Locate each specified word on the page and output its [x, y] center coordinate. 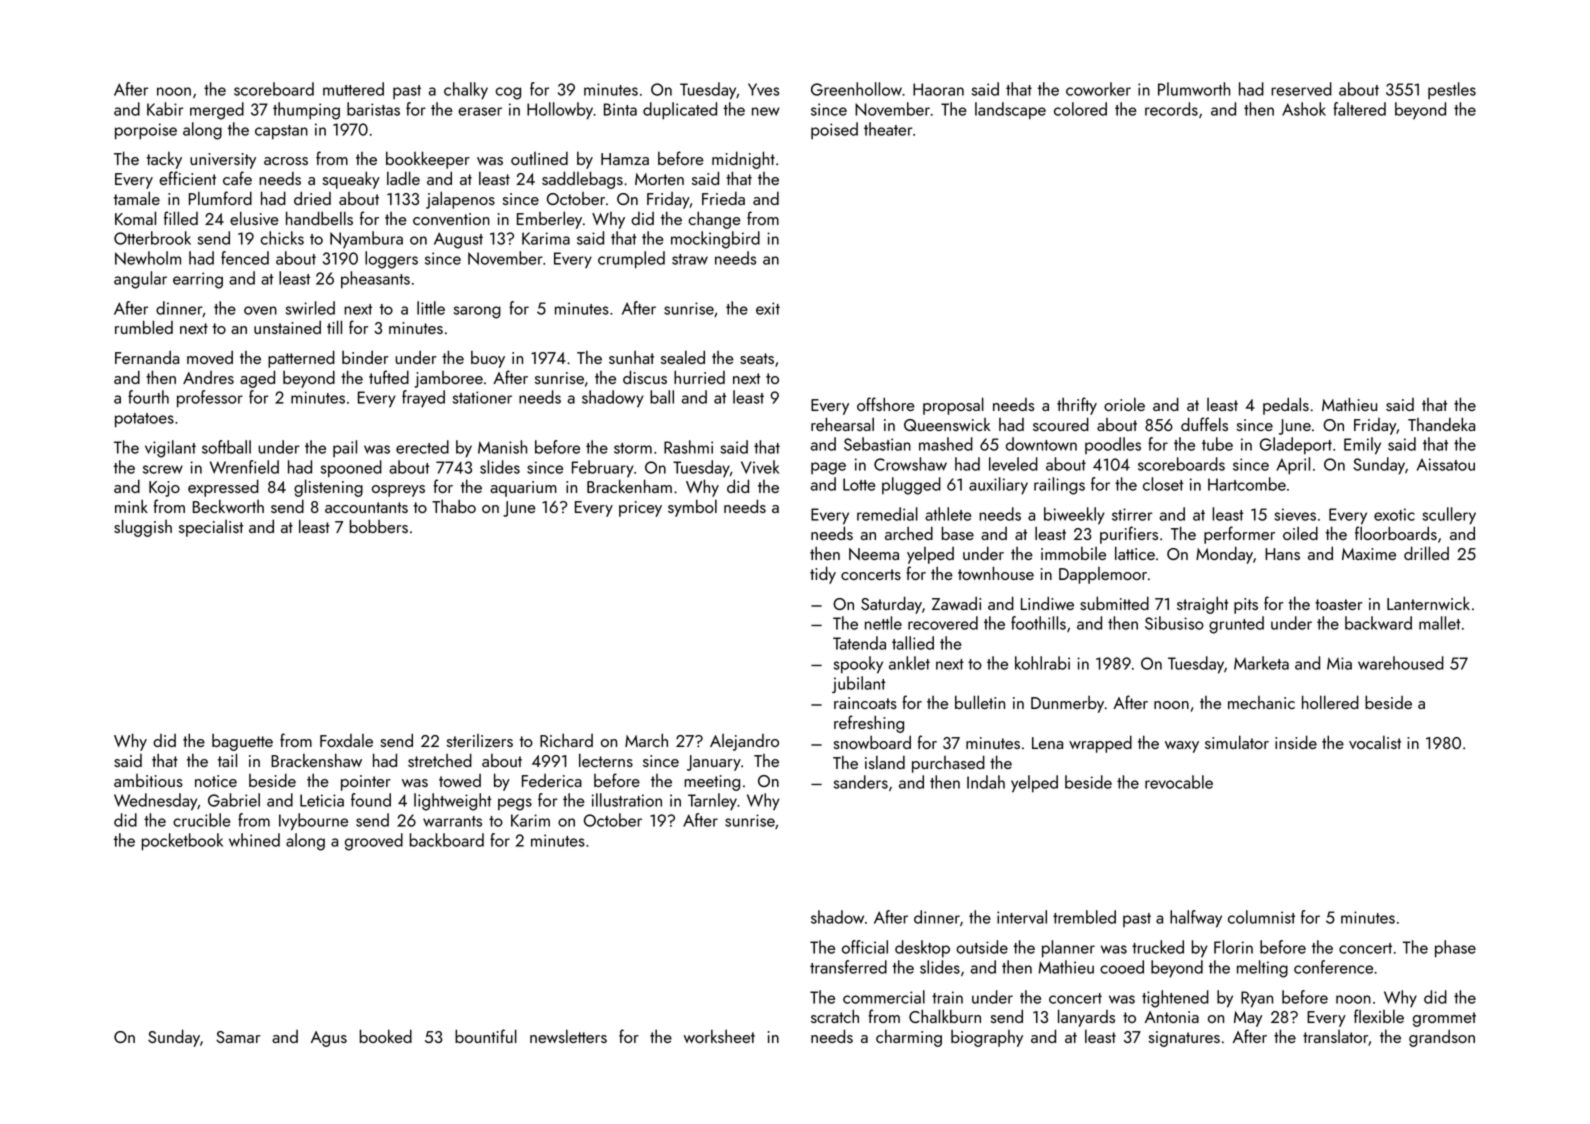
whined [254, 840]
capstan [281, 132]
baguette [242, 742]
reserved [1301, 89]
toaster [1338, 604]
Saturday [891, 605]
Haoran [938, 89]
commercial [884, 997]
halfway [1196, 919]
